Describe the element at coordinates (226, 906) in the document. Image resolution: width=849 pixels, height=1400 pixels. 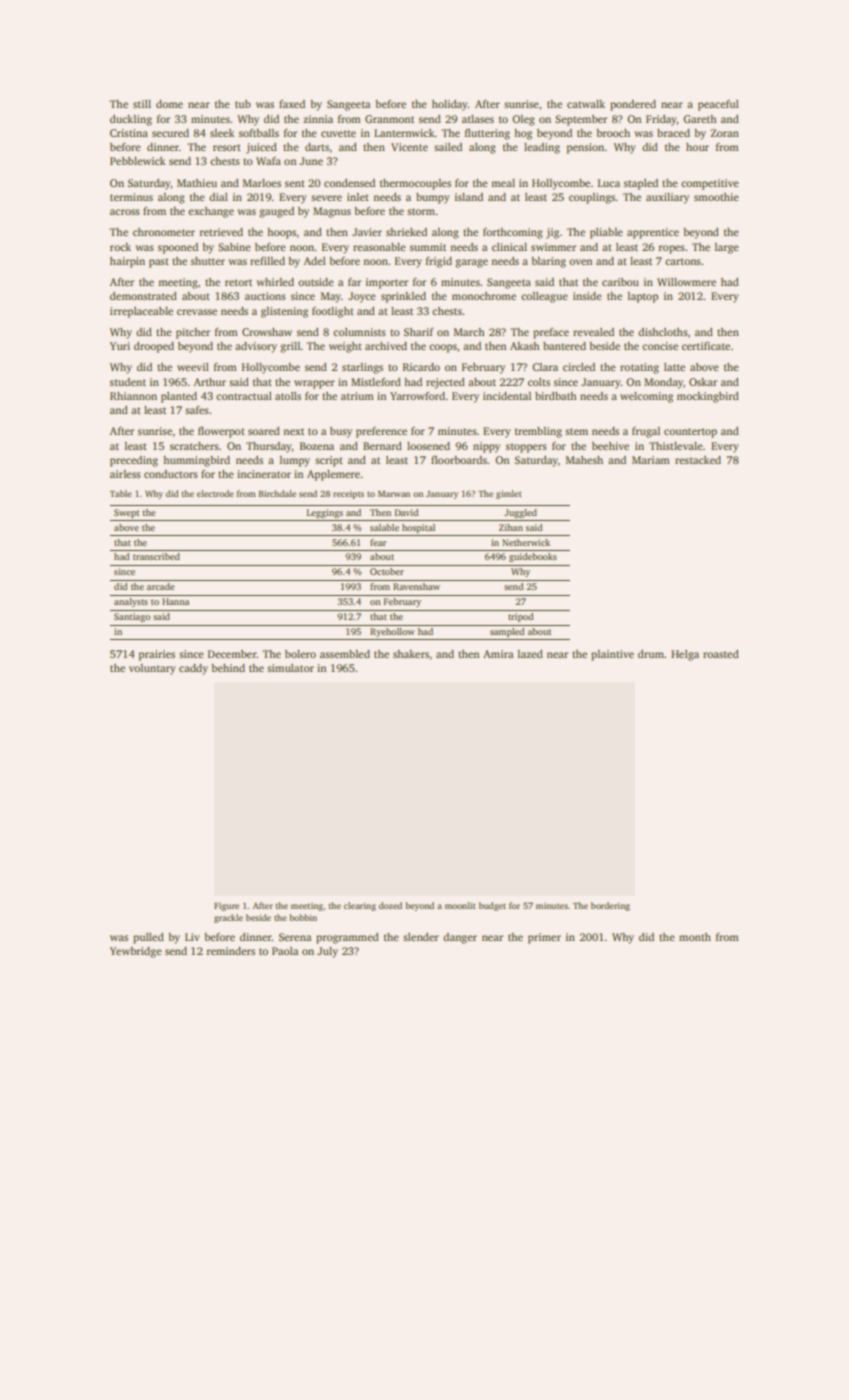
I see `Figure` at that location.
